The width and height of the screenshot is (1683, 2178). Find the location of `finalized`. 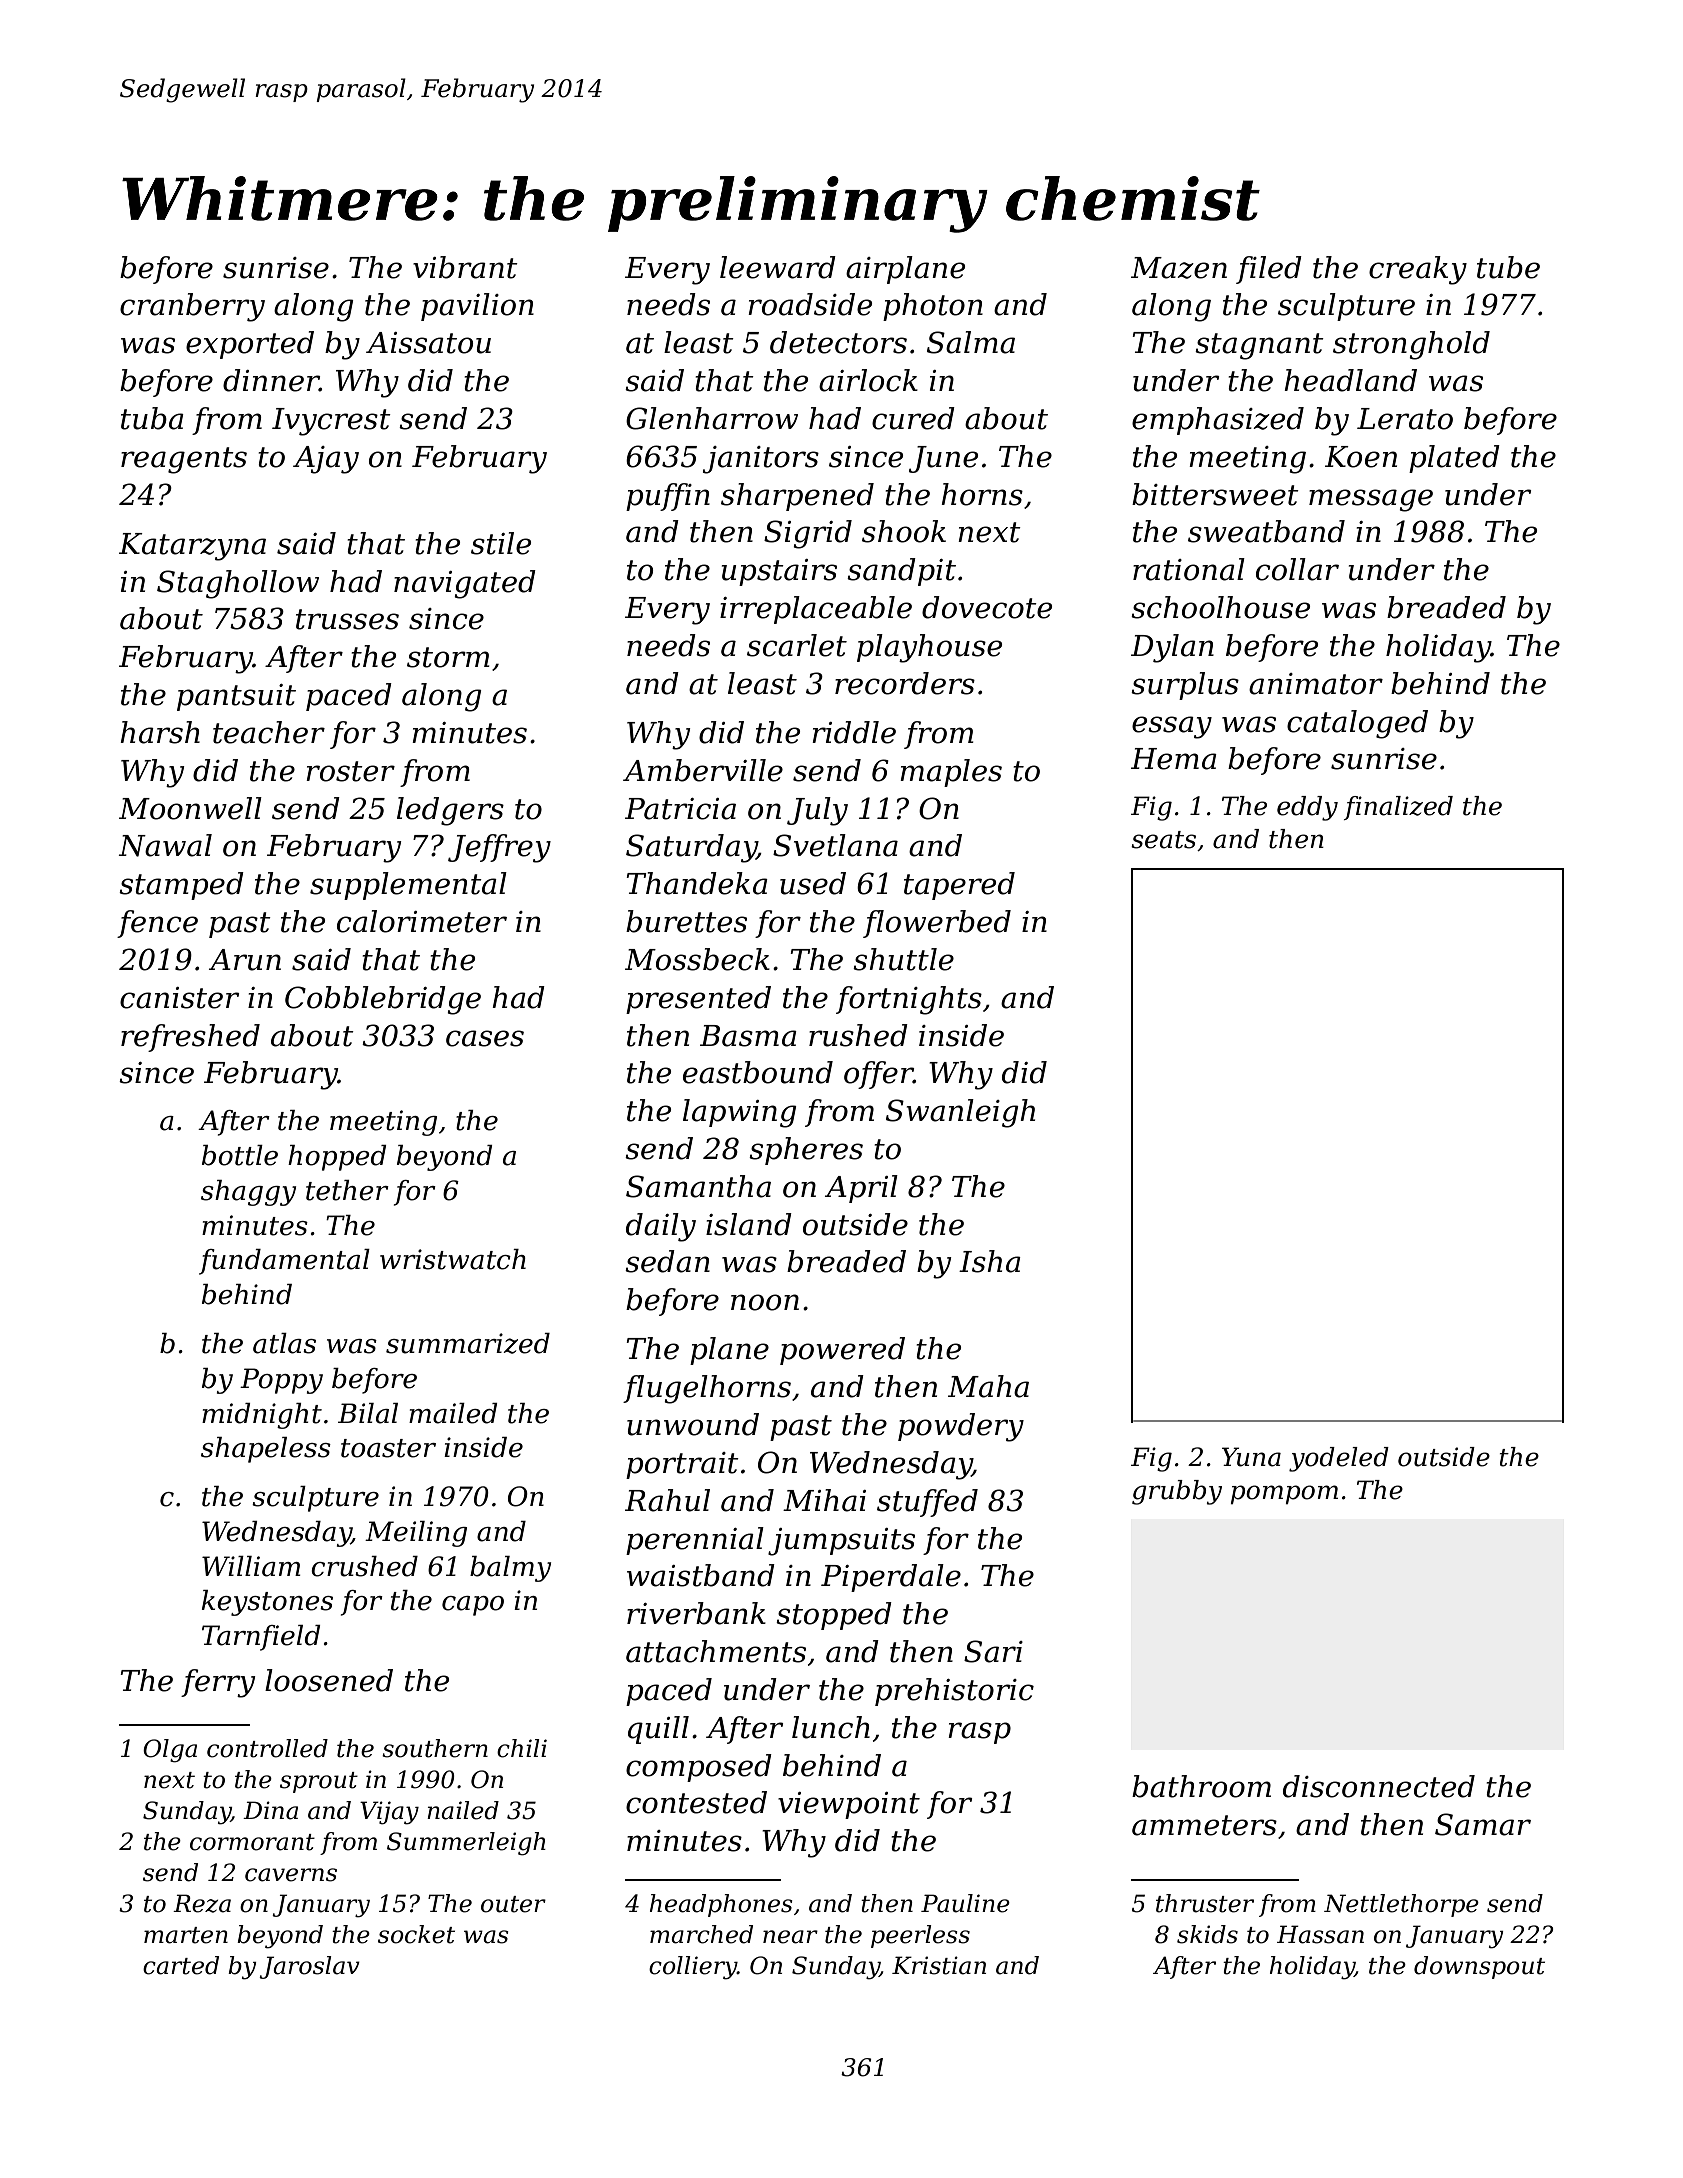

finalized is located at coordinates (1398, 808).
